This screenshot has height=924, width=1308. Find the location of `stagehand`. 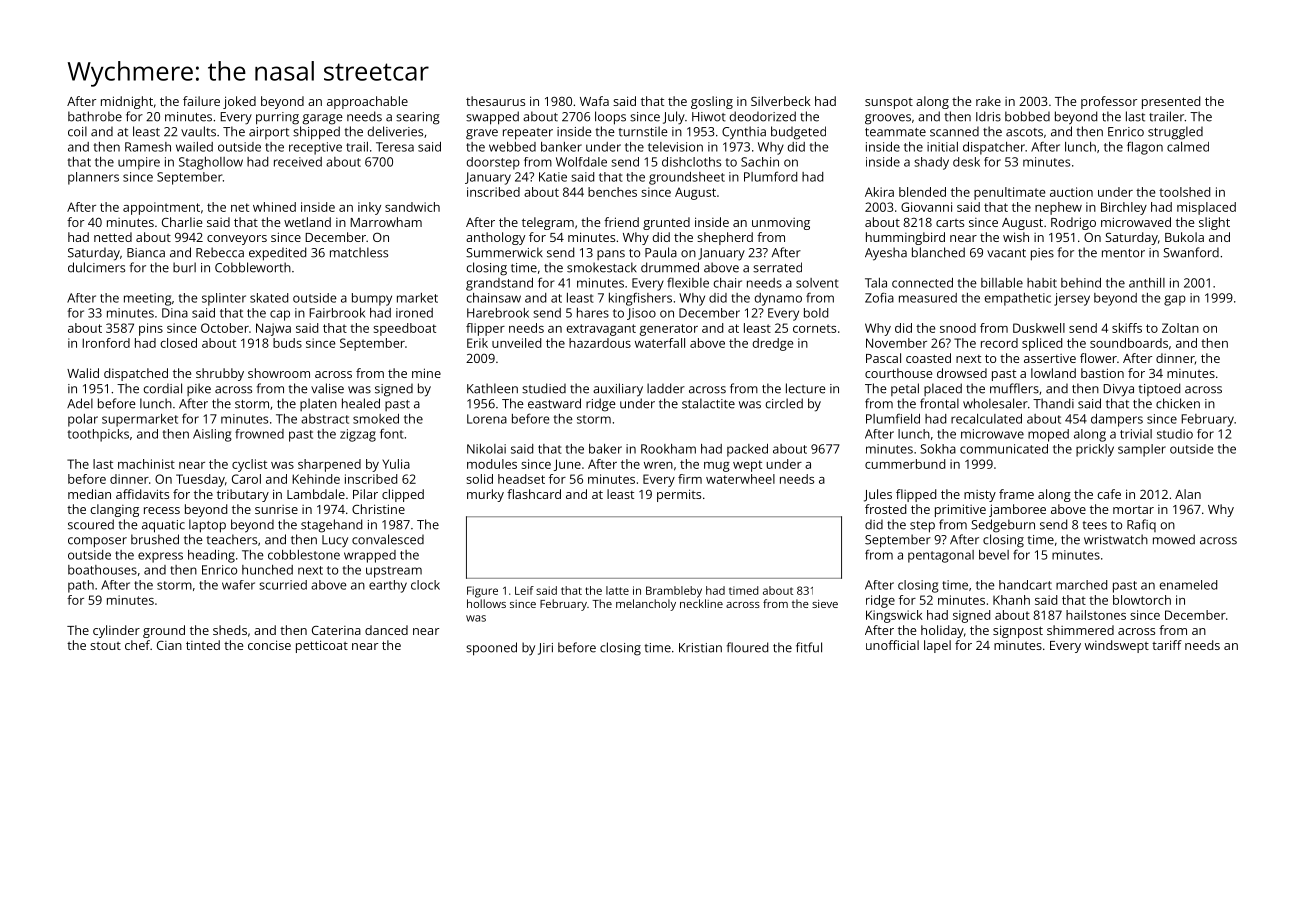

stagehand is located at coordinates (331, 526).
